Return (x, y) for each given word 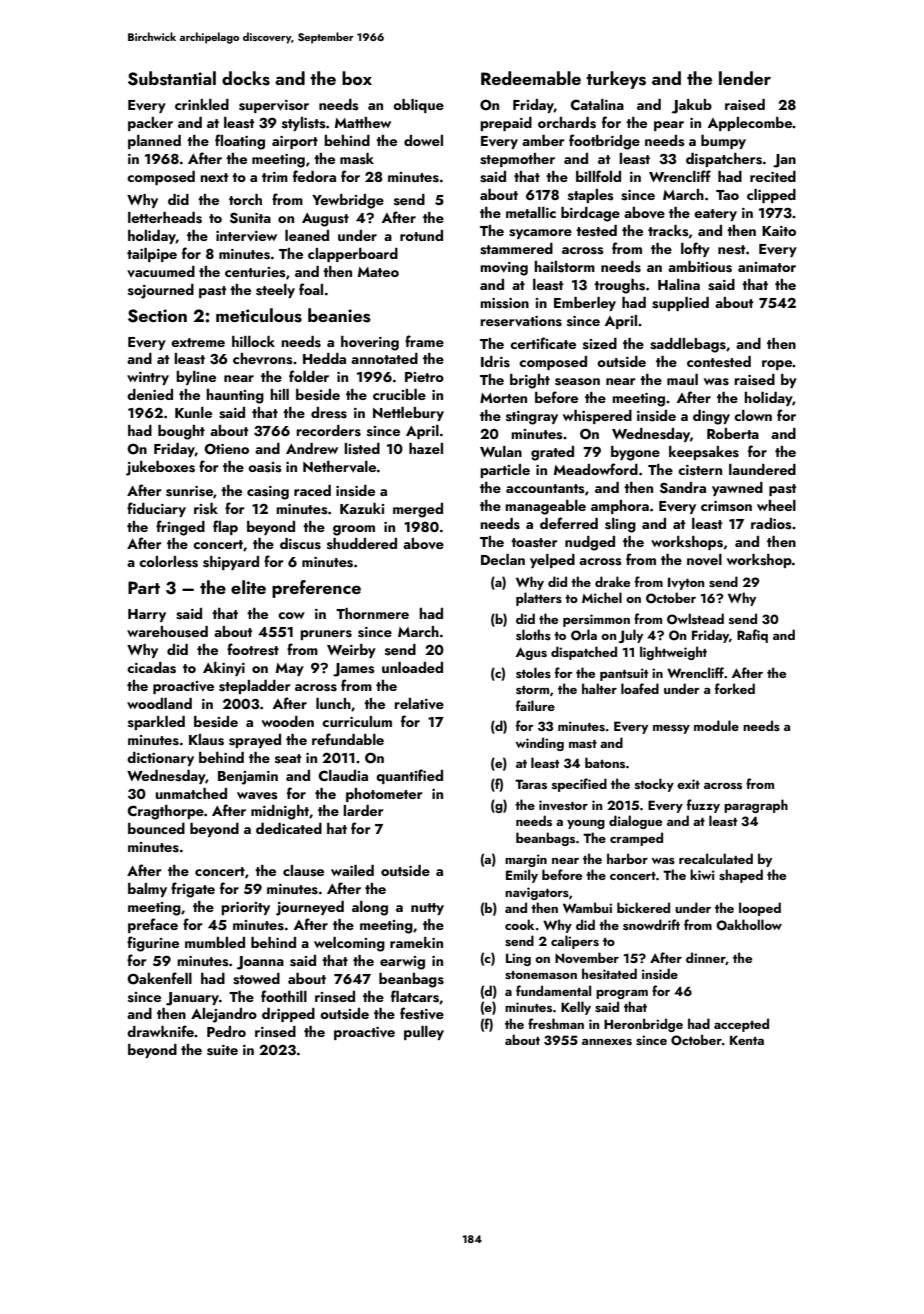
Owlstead (695, 619)
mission (504, 303)
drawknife (160, 1031)
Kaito (779, 231)
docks (246, 78)
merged (418, 510)
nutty (427, 909)
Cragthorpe (165, 812)
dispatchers (724, 160)
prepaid (506, 124)
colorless (168, 562)
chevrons (263, 359)
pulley (424, 1033)
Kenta (747, 1040)
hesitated (609, 973)
